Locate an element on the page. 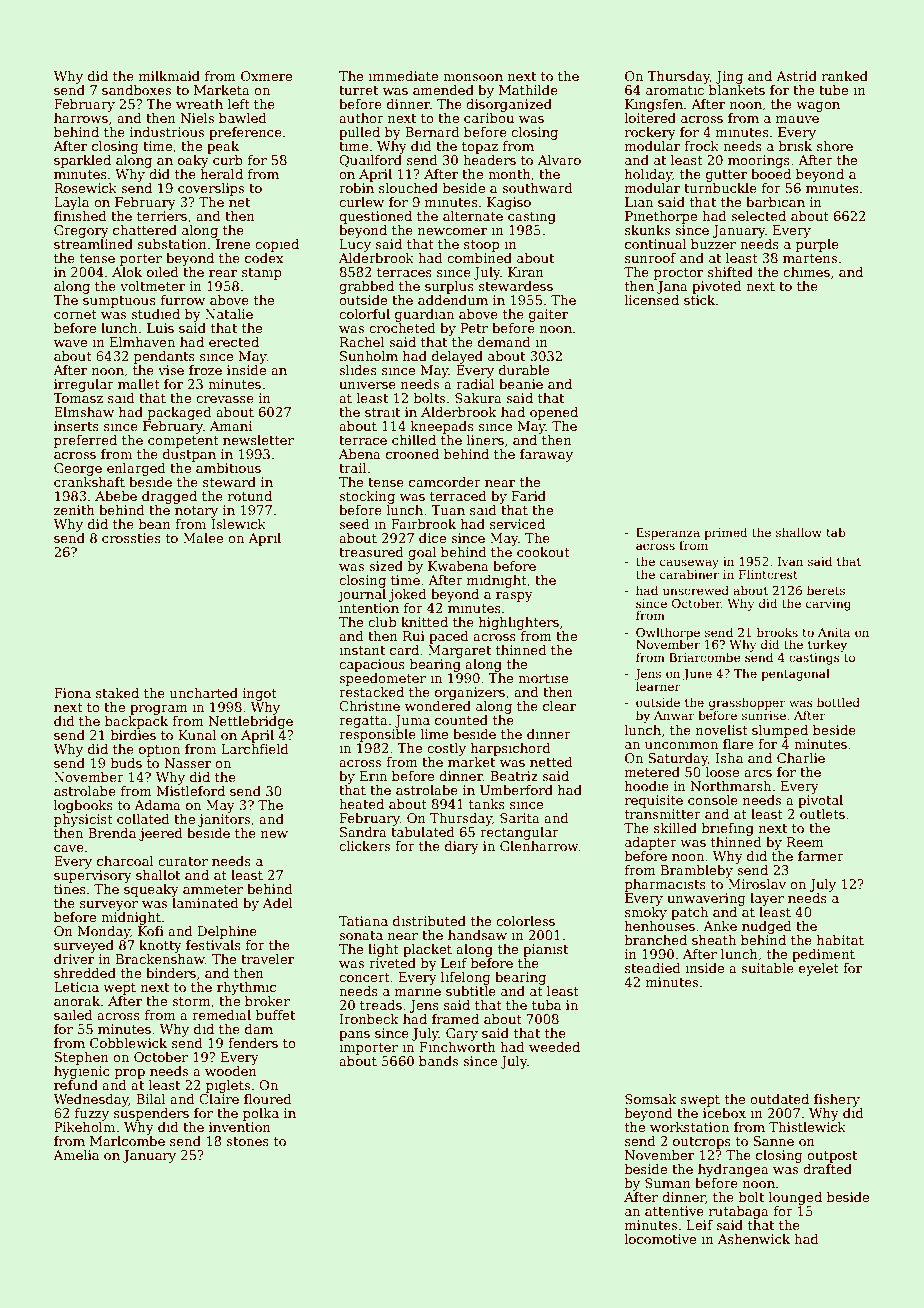  Bernard is located at coordinates (432, 132).
